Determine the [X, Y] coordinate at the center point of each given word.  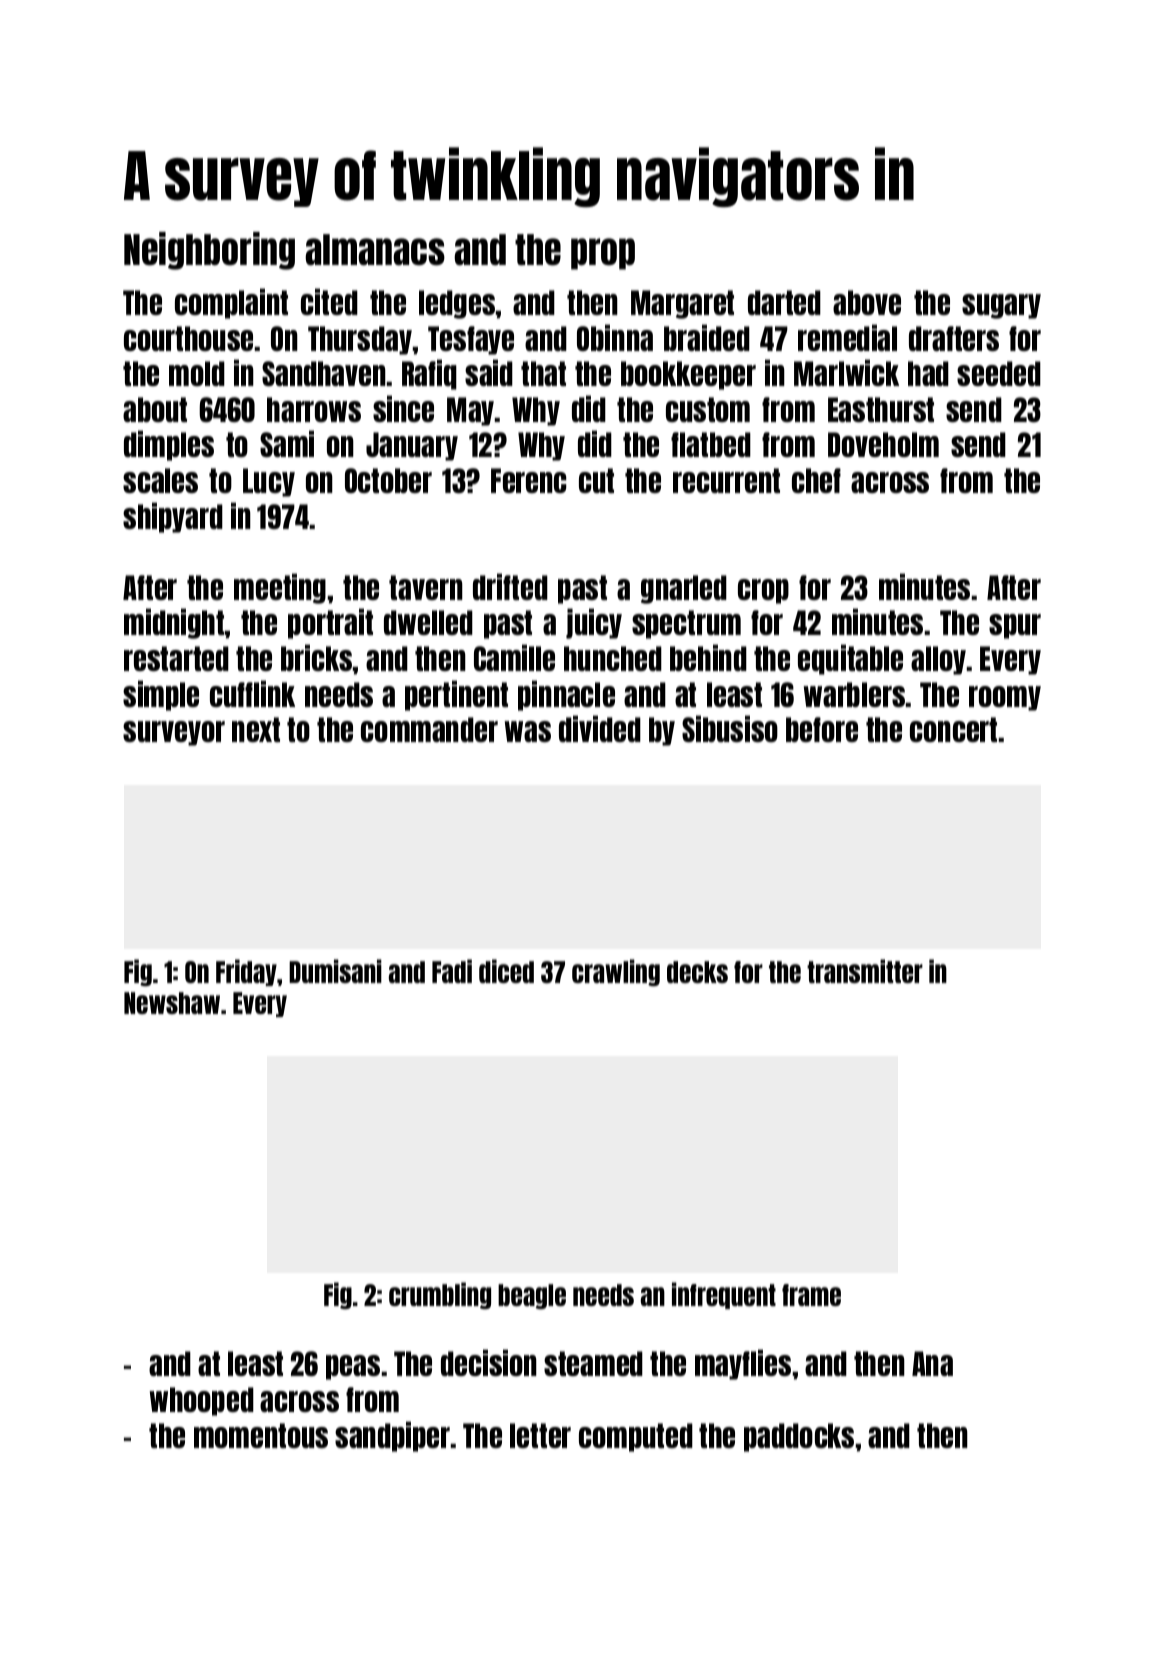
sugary [1001, 306]
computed [636, 1437]
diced [506, 971]
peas [353, 1367]
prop [603, 254]
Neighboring [209, 251]
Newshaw [172, 1003]
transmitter [865, 971]
